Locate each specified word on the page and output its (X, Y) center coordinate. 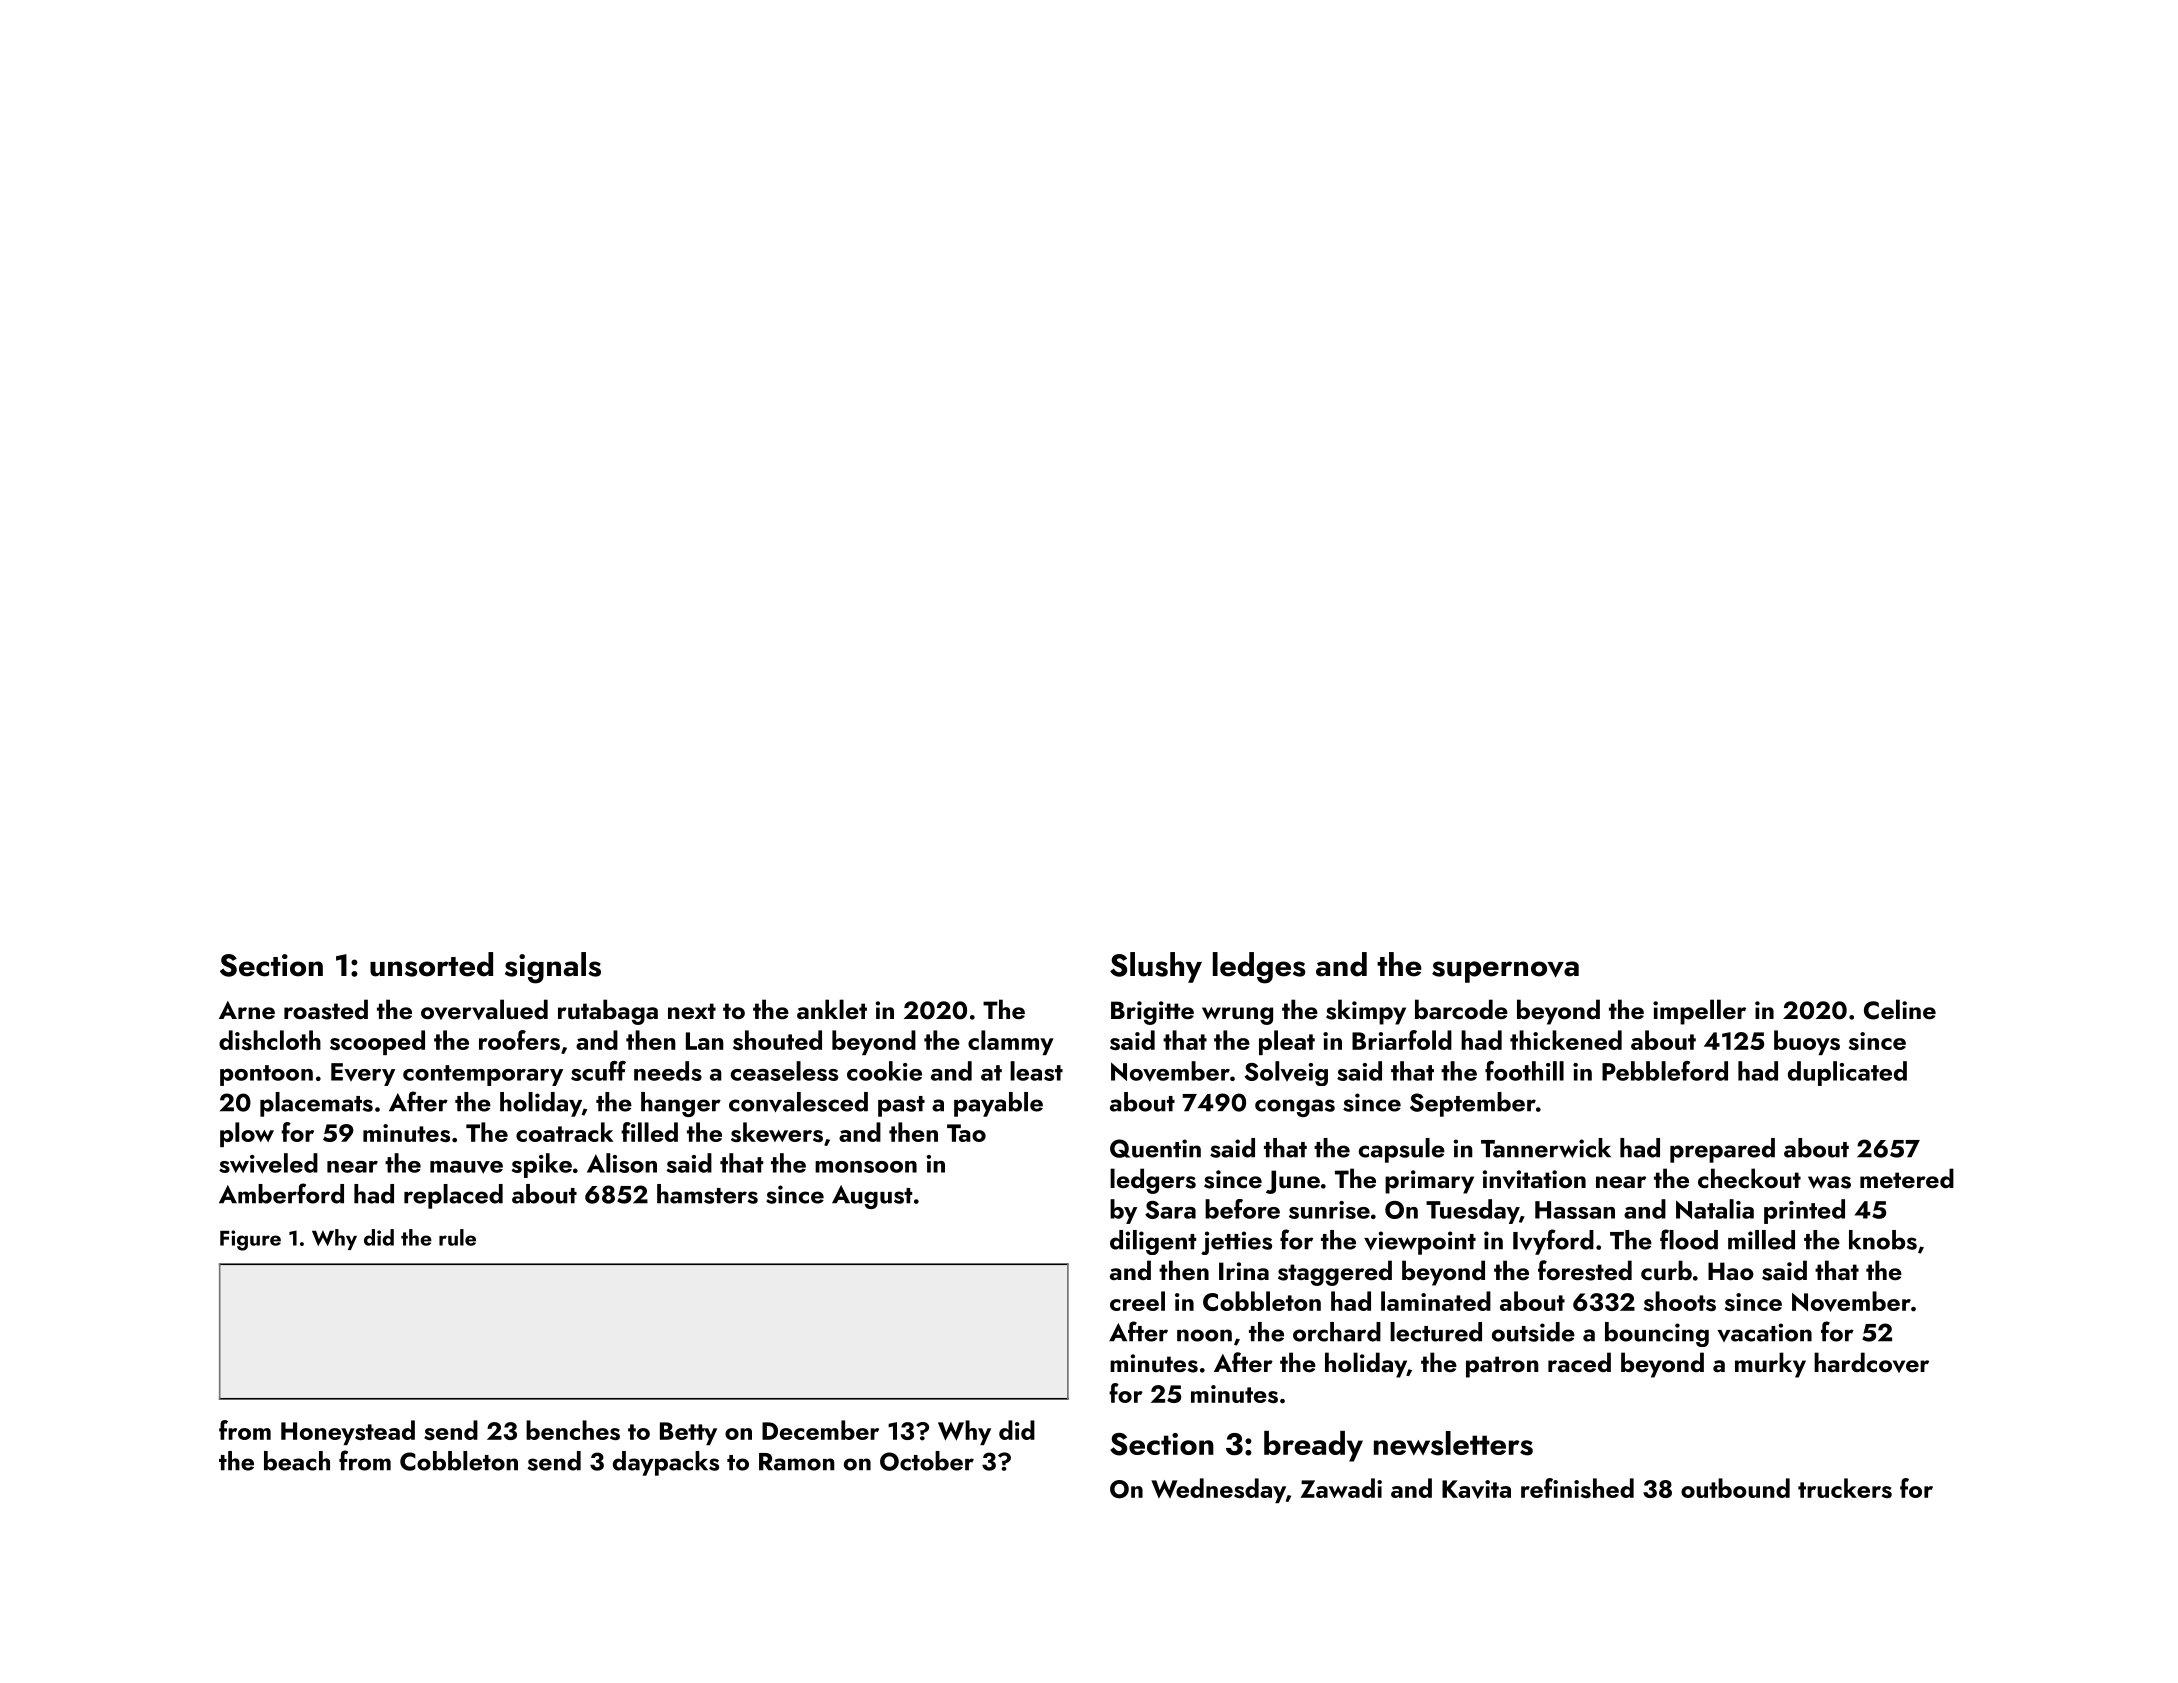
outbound (1735, 1488)
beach (297, 1461)
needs (668, 1071)
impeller (1699, 1012)
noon (1204, 1335)
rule (457, 1237)
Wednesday (1218, 1490)
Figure (250, 1240)
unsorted (431, 964)
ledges (1259, 968)
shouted (777, 1040)
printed (1804, 1211)
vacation (1765, 1332)
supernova (1505, 972)
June (1293, 1182)
